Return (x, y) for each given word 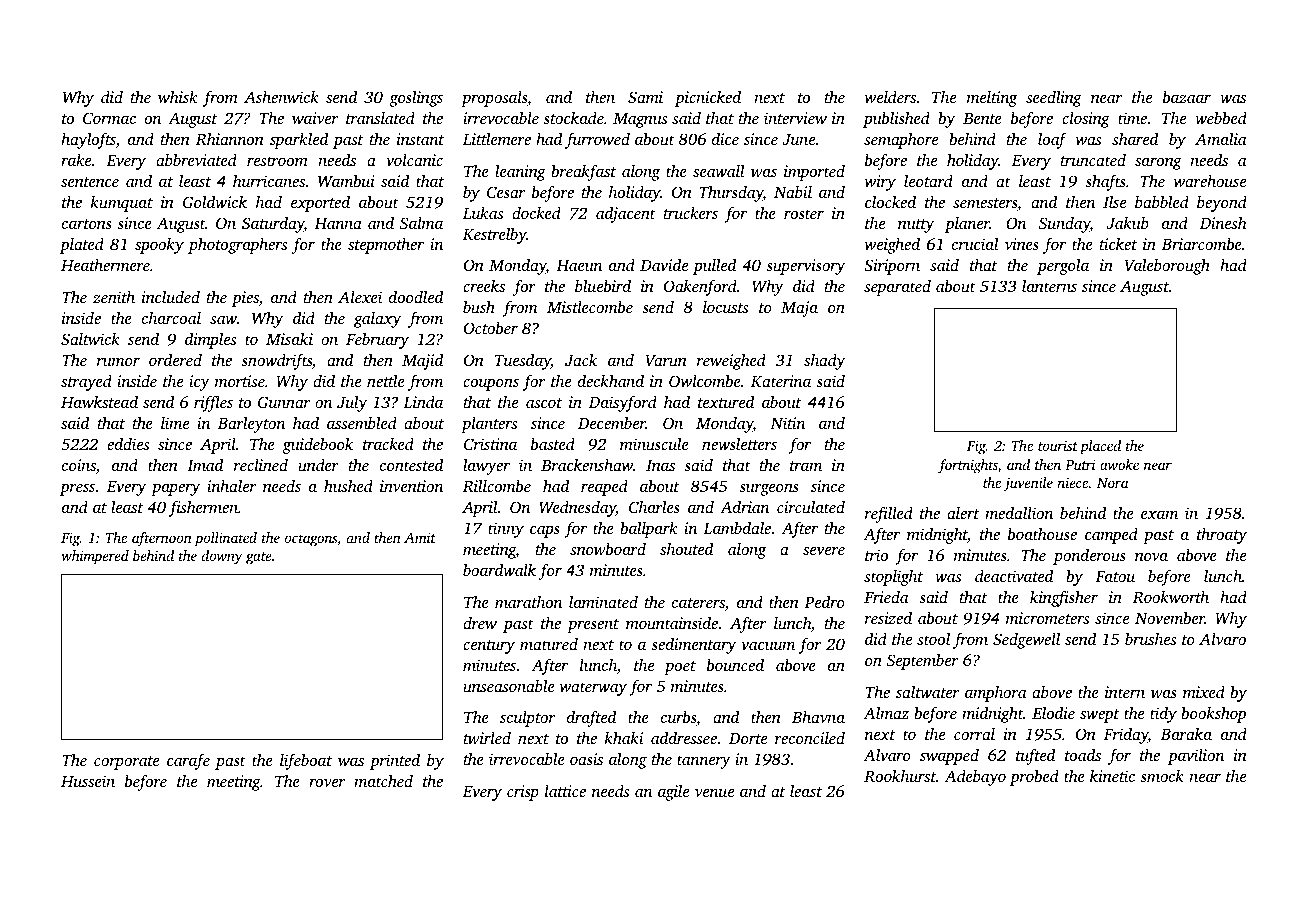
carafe (188, 762)
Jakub (1128, 223)
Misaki (289, 338)
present (593, 626)
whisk (178, 96)
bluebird (603, 285)
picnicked (708, 98)
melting (992, 99)
